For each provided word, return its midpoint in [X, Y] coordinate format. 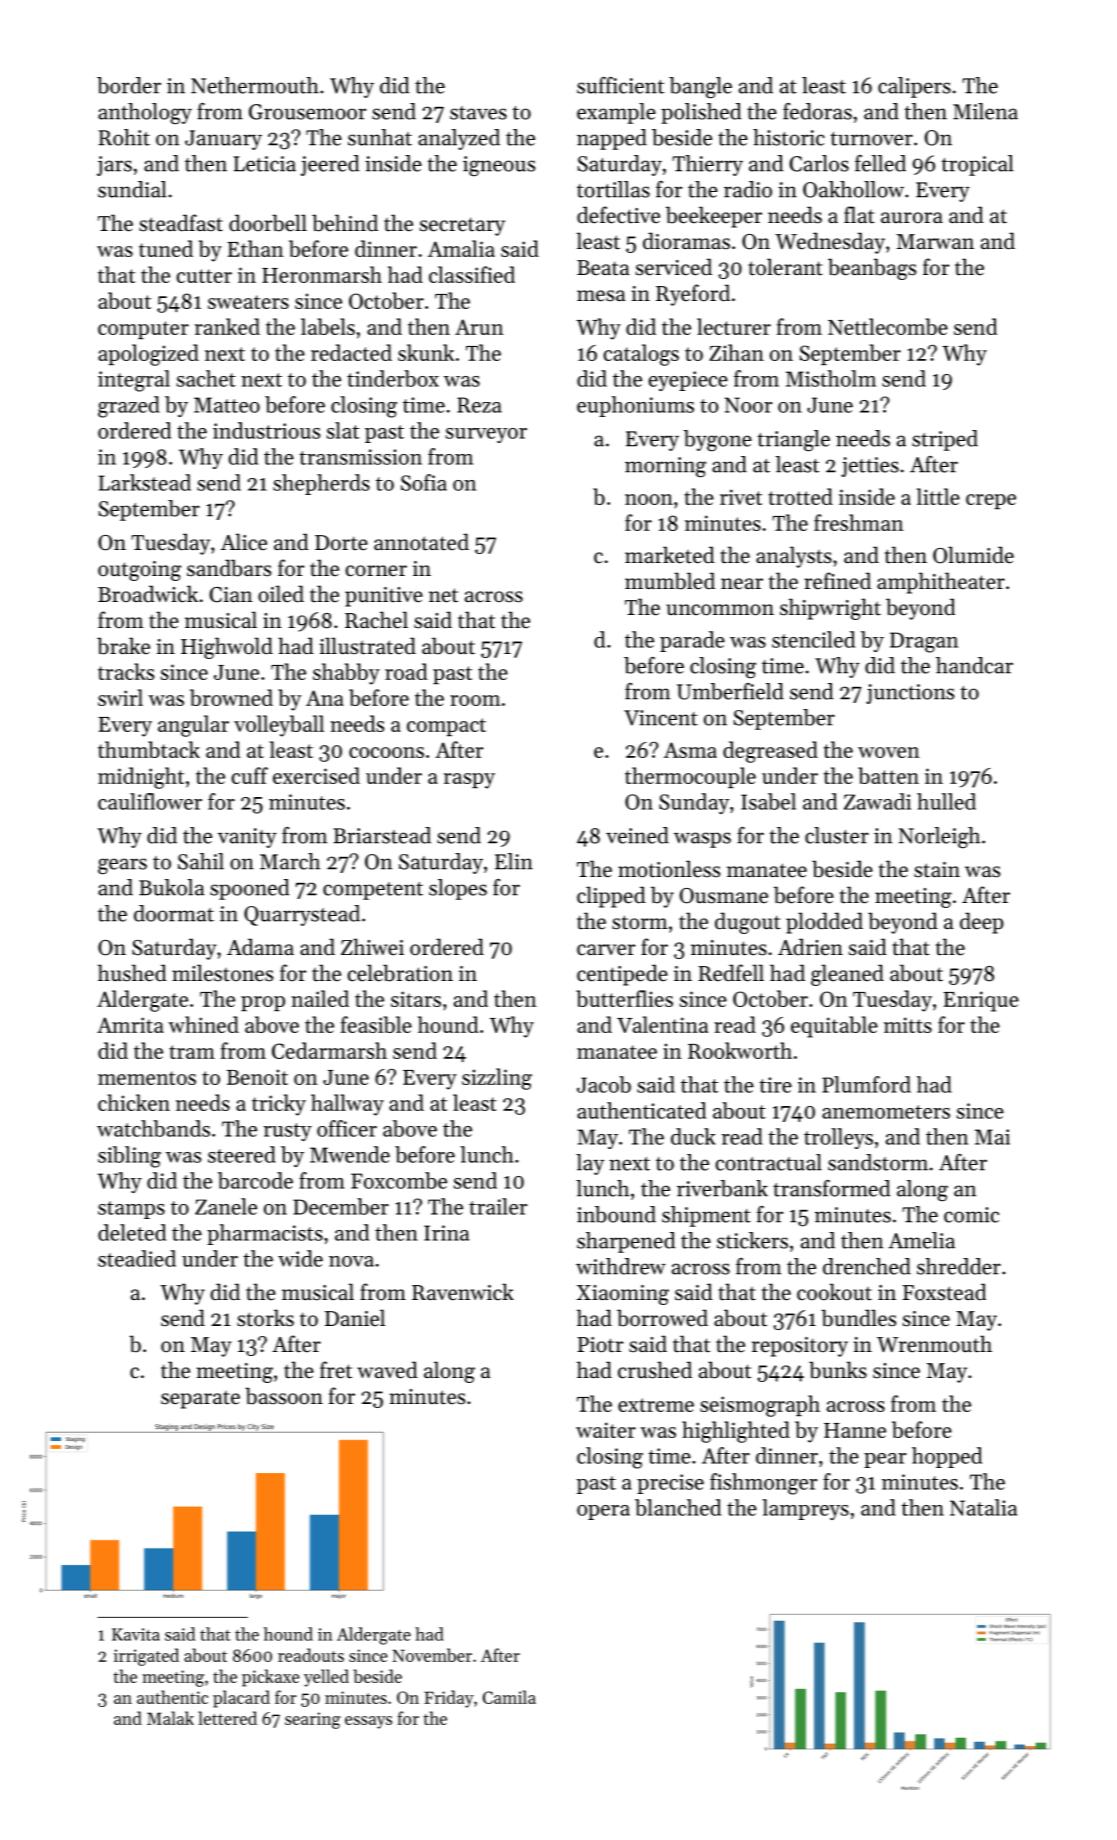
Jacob [604, 1084]
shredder [959, 1266]
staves [478, 113]
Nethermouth [255, 85]
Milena [985, 111]
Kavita [136, 1634]
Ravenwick [463, 1292]
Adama [260, 946]
